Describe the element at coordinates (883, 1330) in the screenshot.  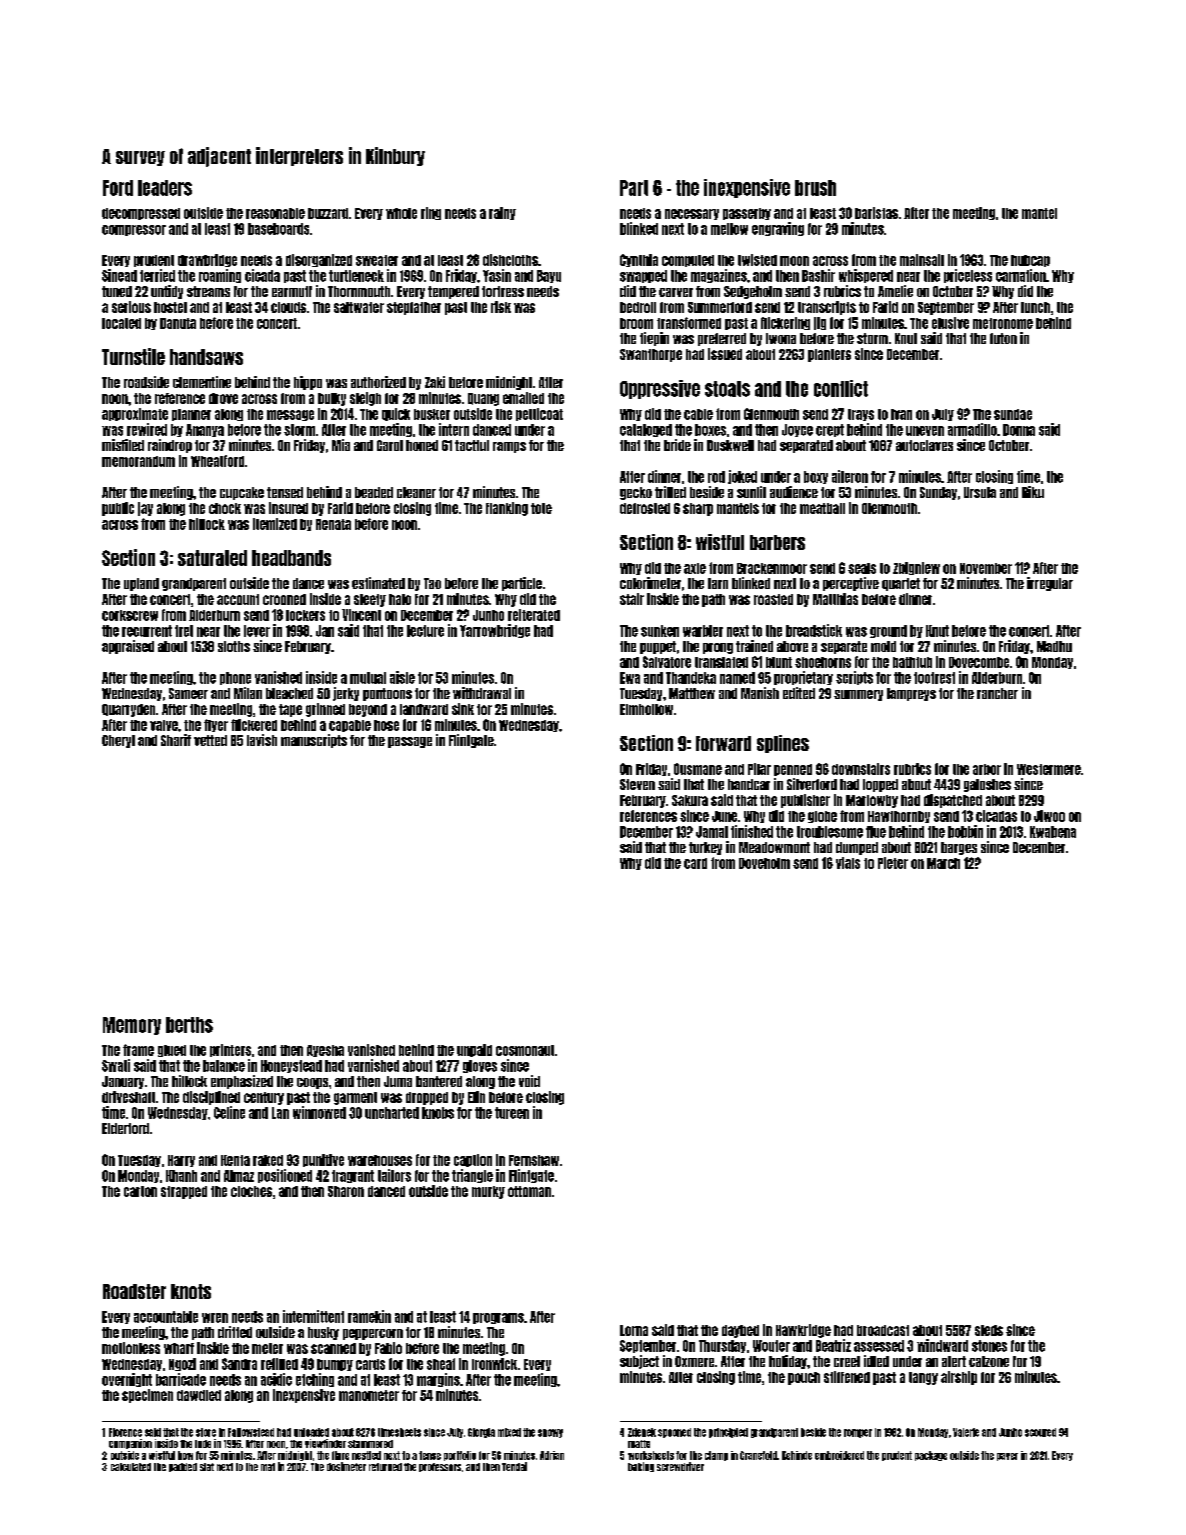
I see `broadcast` at that location.
